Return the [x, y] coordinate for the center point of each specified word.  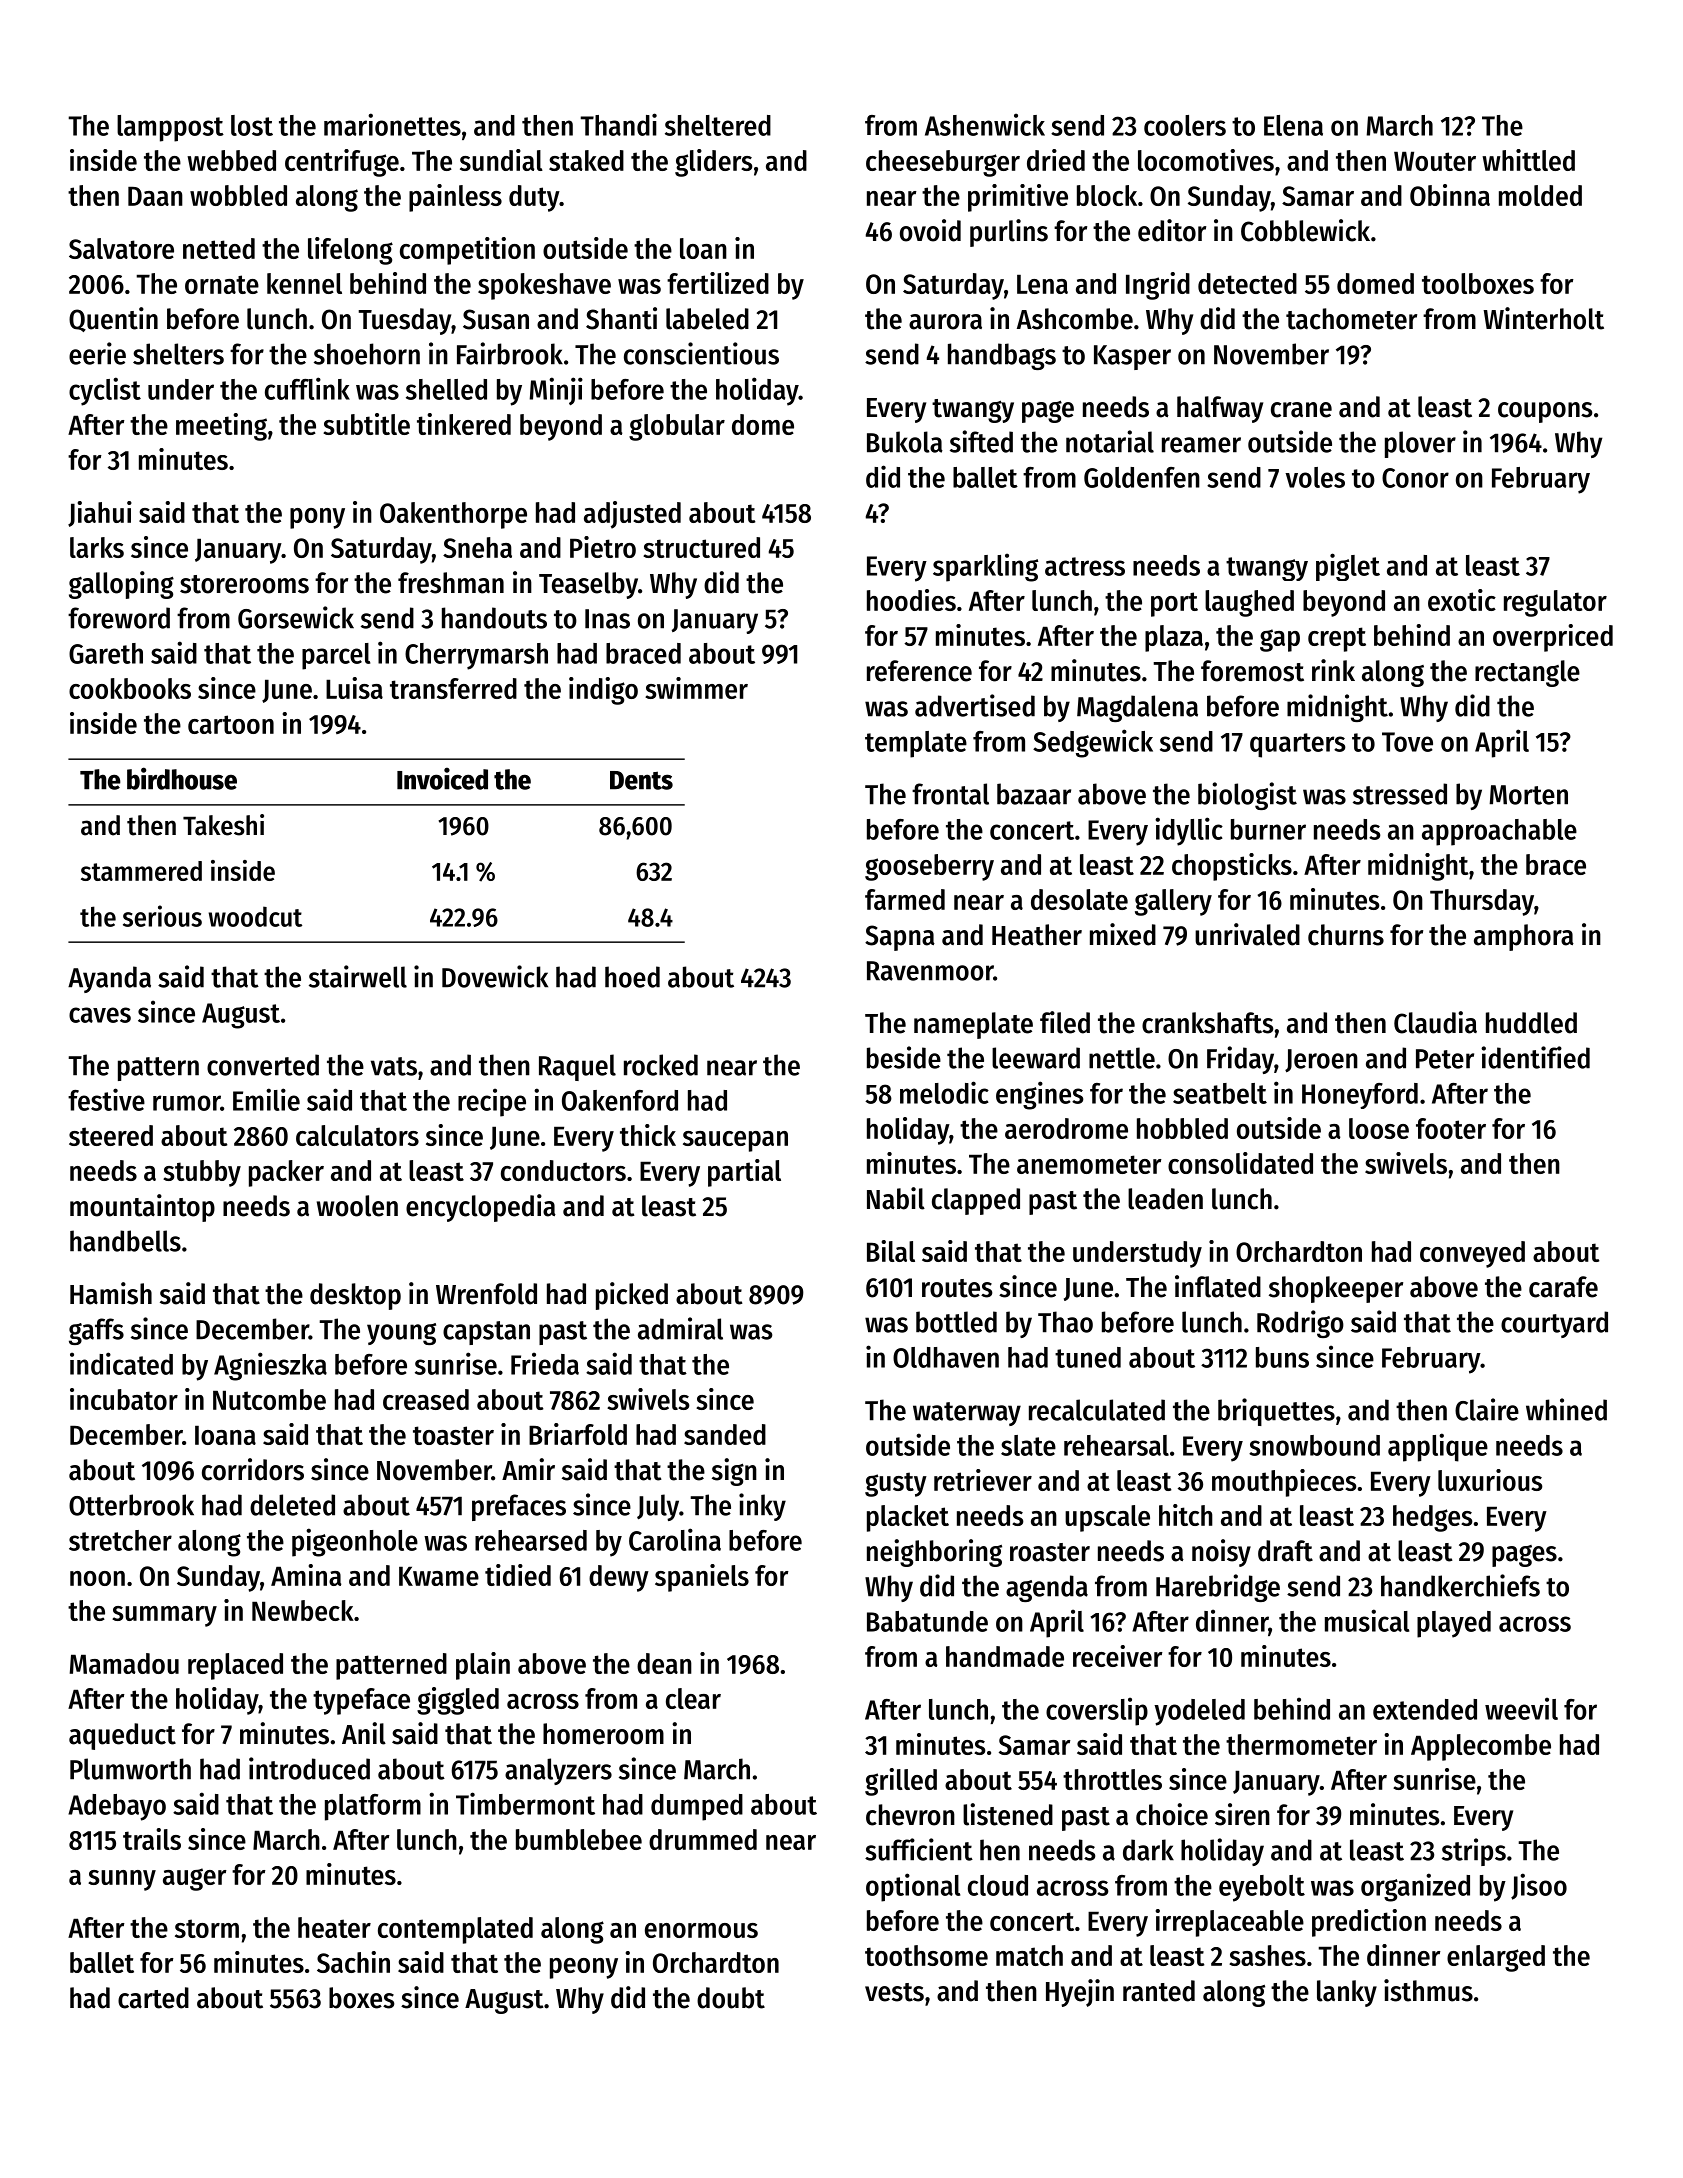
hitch [1186, 1515]
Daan [155, 196]
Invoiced [442, 778]
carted [153, 1998]
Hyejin [1080, 1993]
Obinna [1450, 195]
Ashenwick [985, 124]
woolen [357, 1206]
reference [919, 671]
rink [1333, 670]
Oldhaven [946, 1357]
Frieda [545, 1363]
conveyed [1472, 1254]
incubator [124, 1399]
